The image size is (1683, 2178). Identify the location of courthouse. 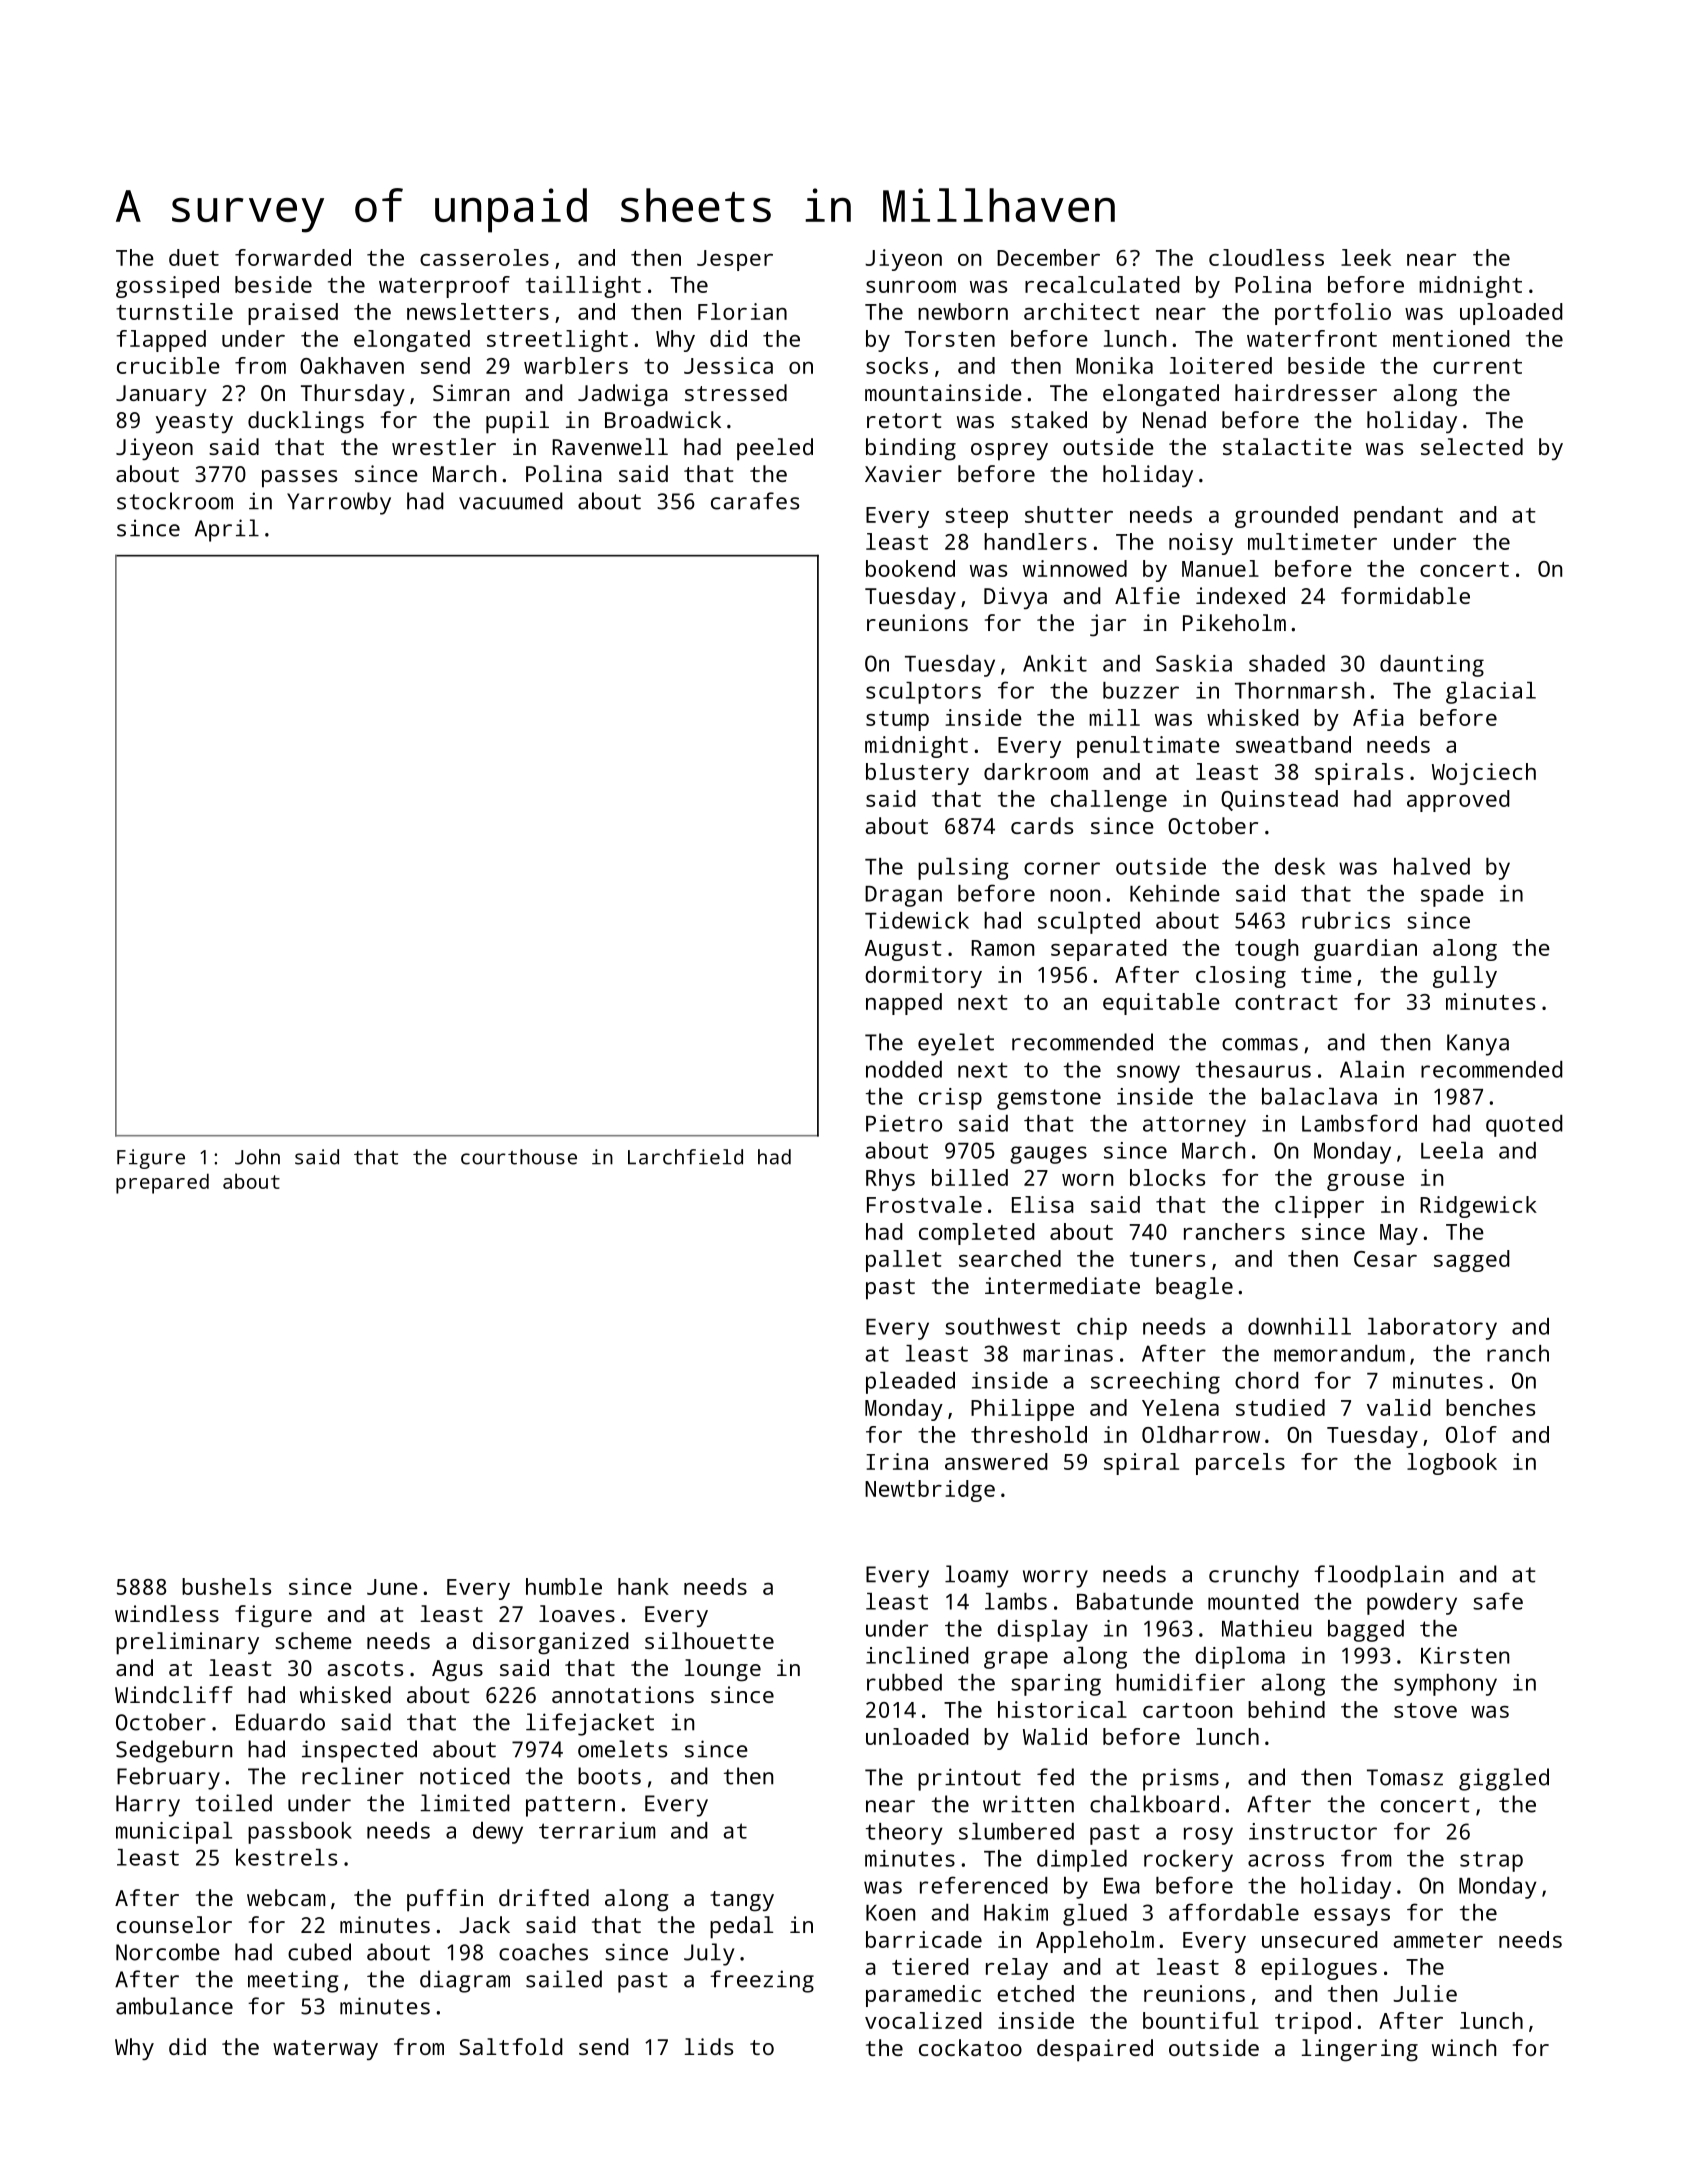
(519, 1157).
